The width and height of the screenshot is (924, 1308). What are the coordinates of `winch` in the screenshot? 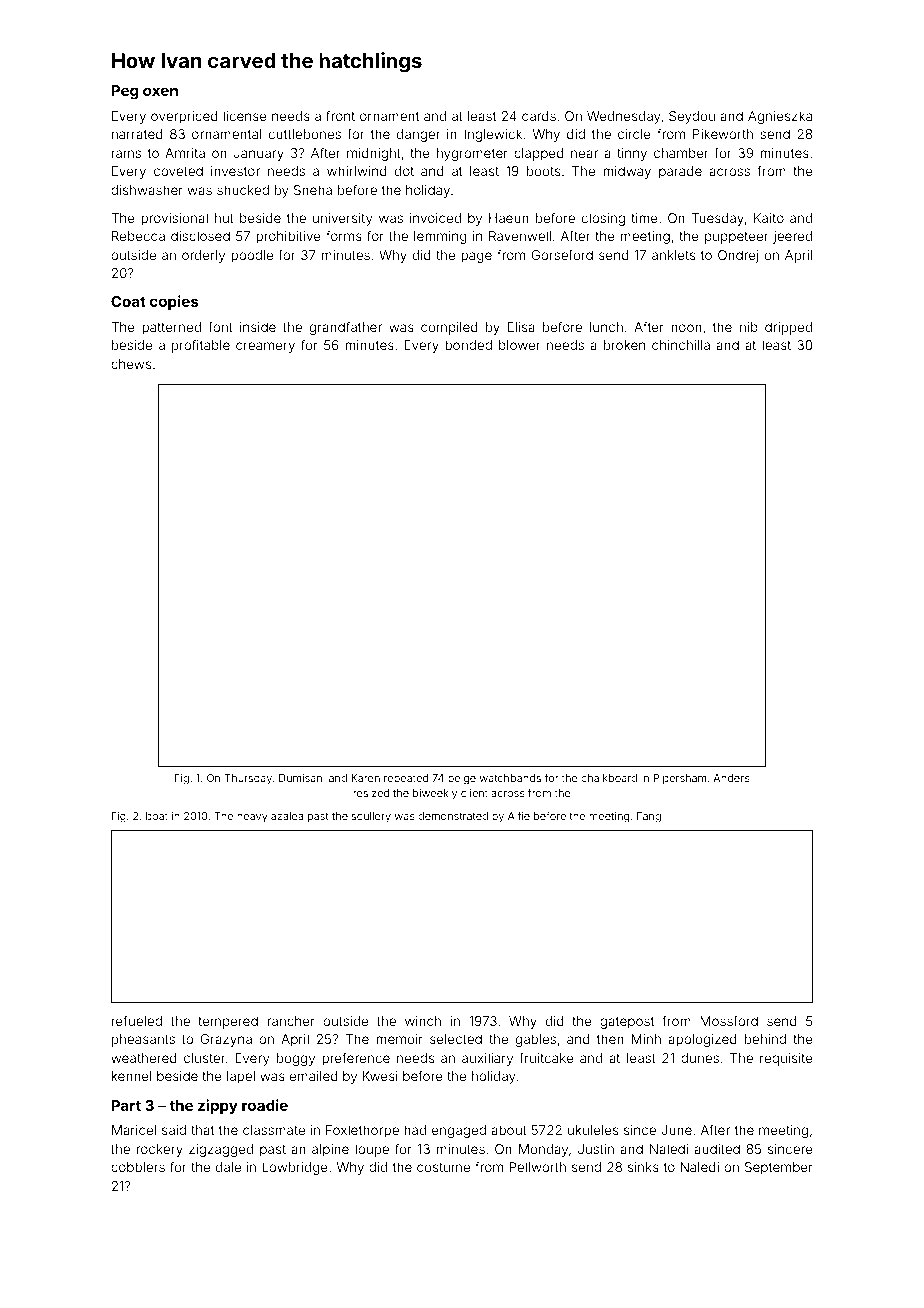 It's located at (423, 1021).
